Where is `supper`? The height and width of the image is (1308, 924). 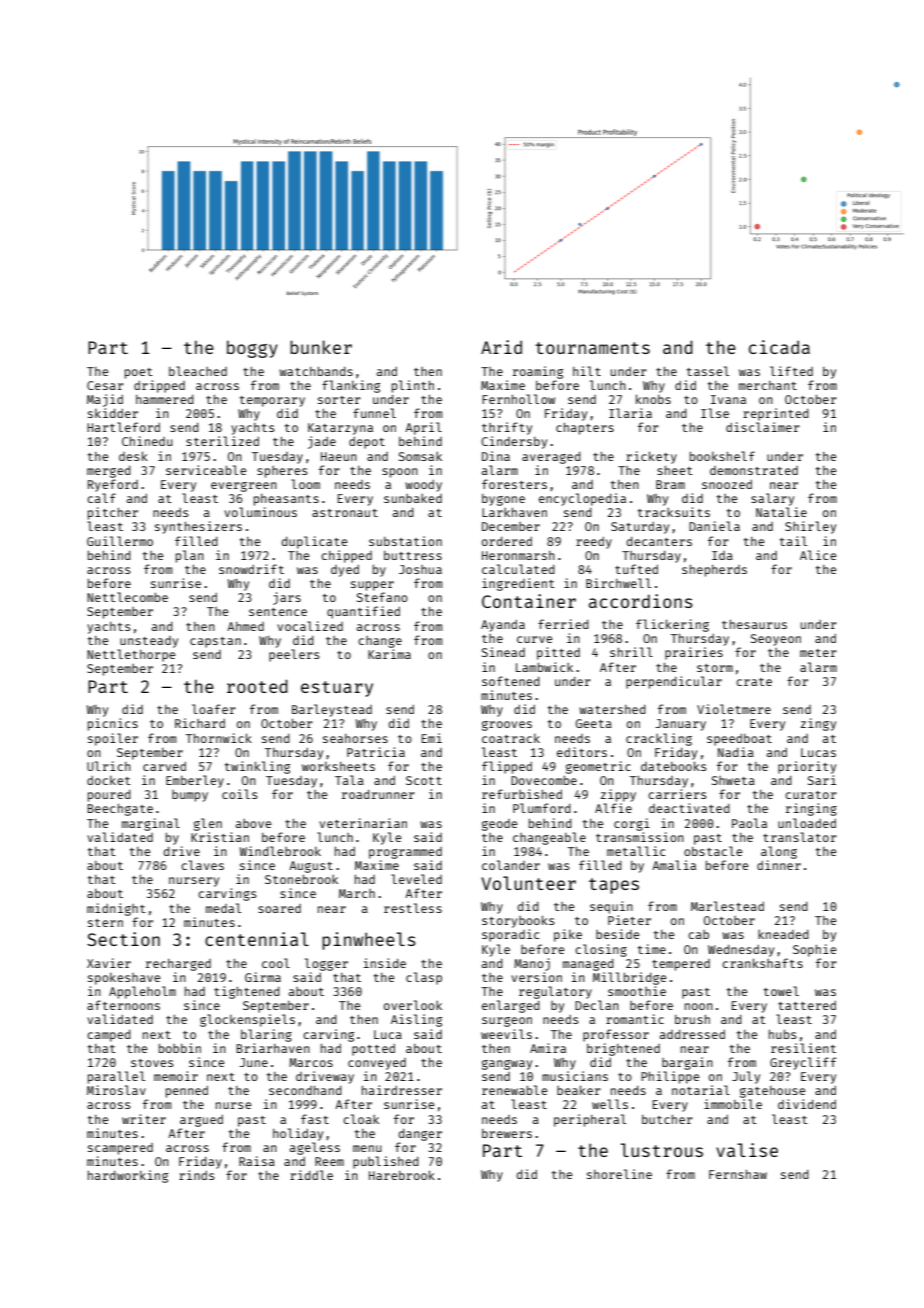 supper is located at coordinates (372, 586).
